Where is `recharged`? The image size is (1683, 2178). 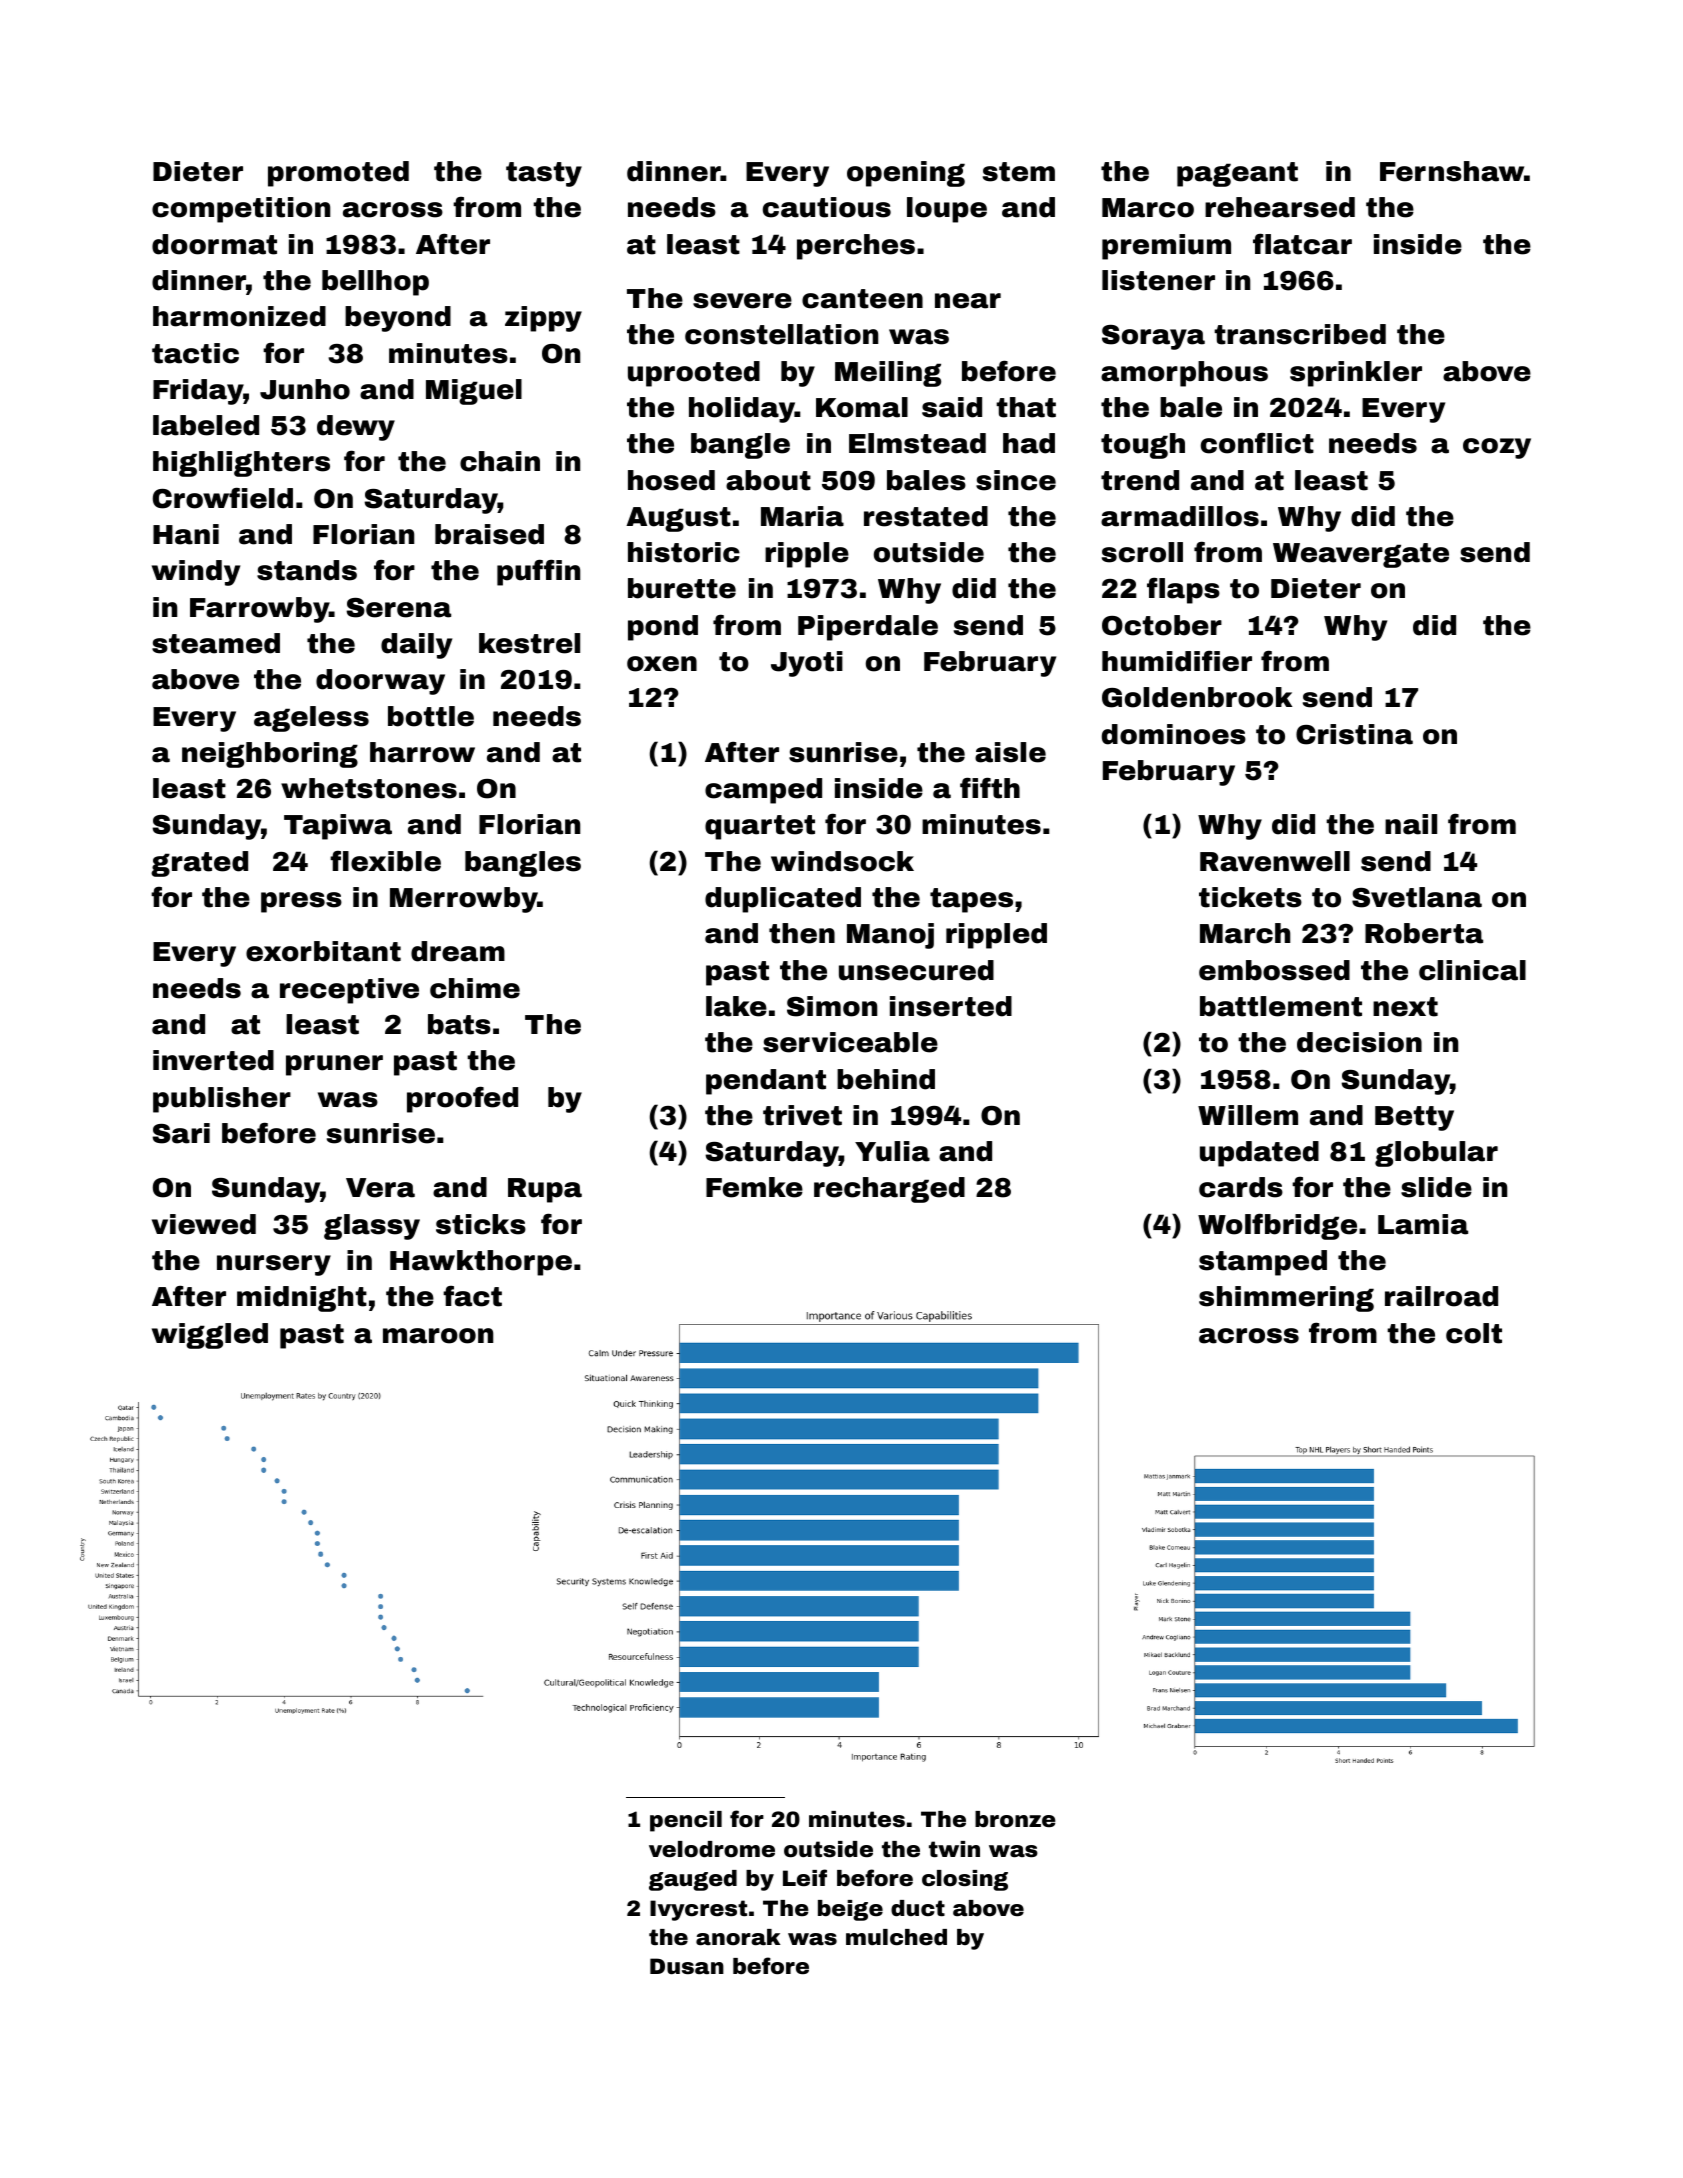 recharged is located at coordinates (889, 1190).
